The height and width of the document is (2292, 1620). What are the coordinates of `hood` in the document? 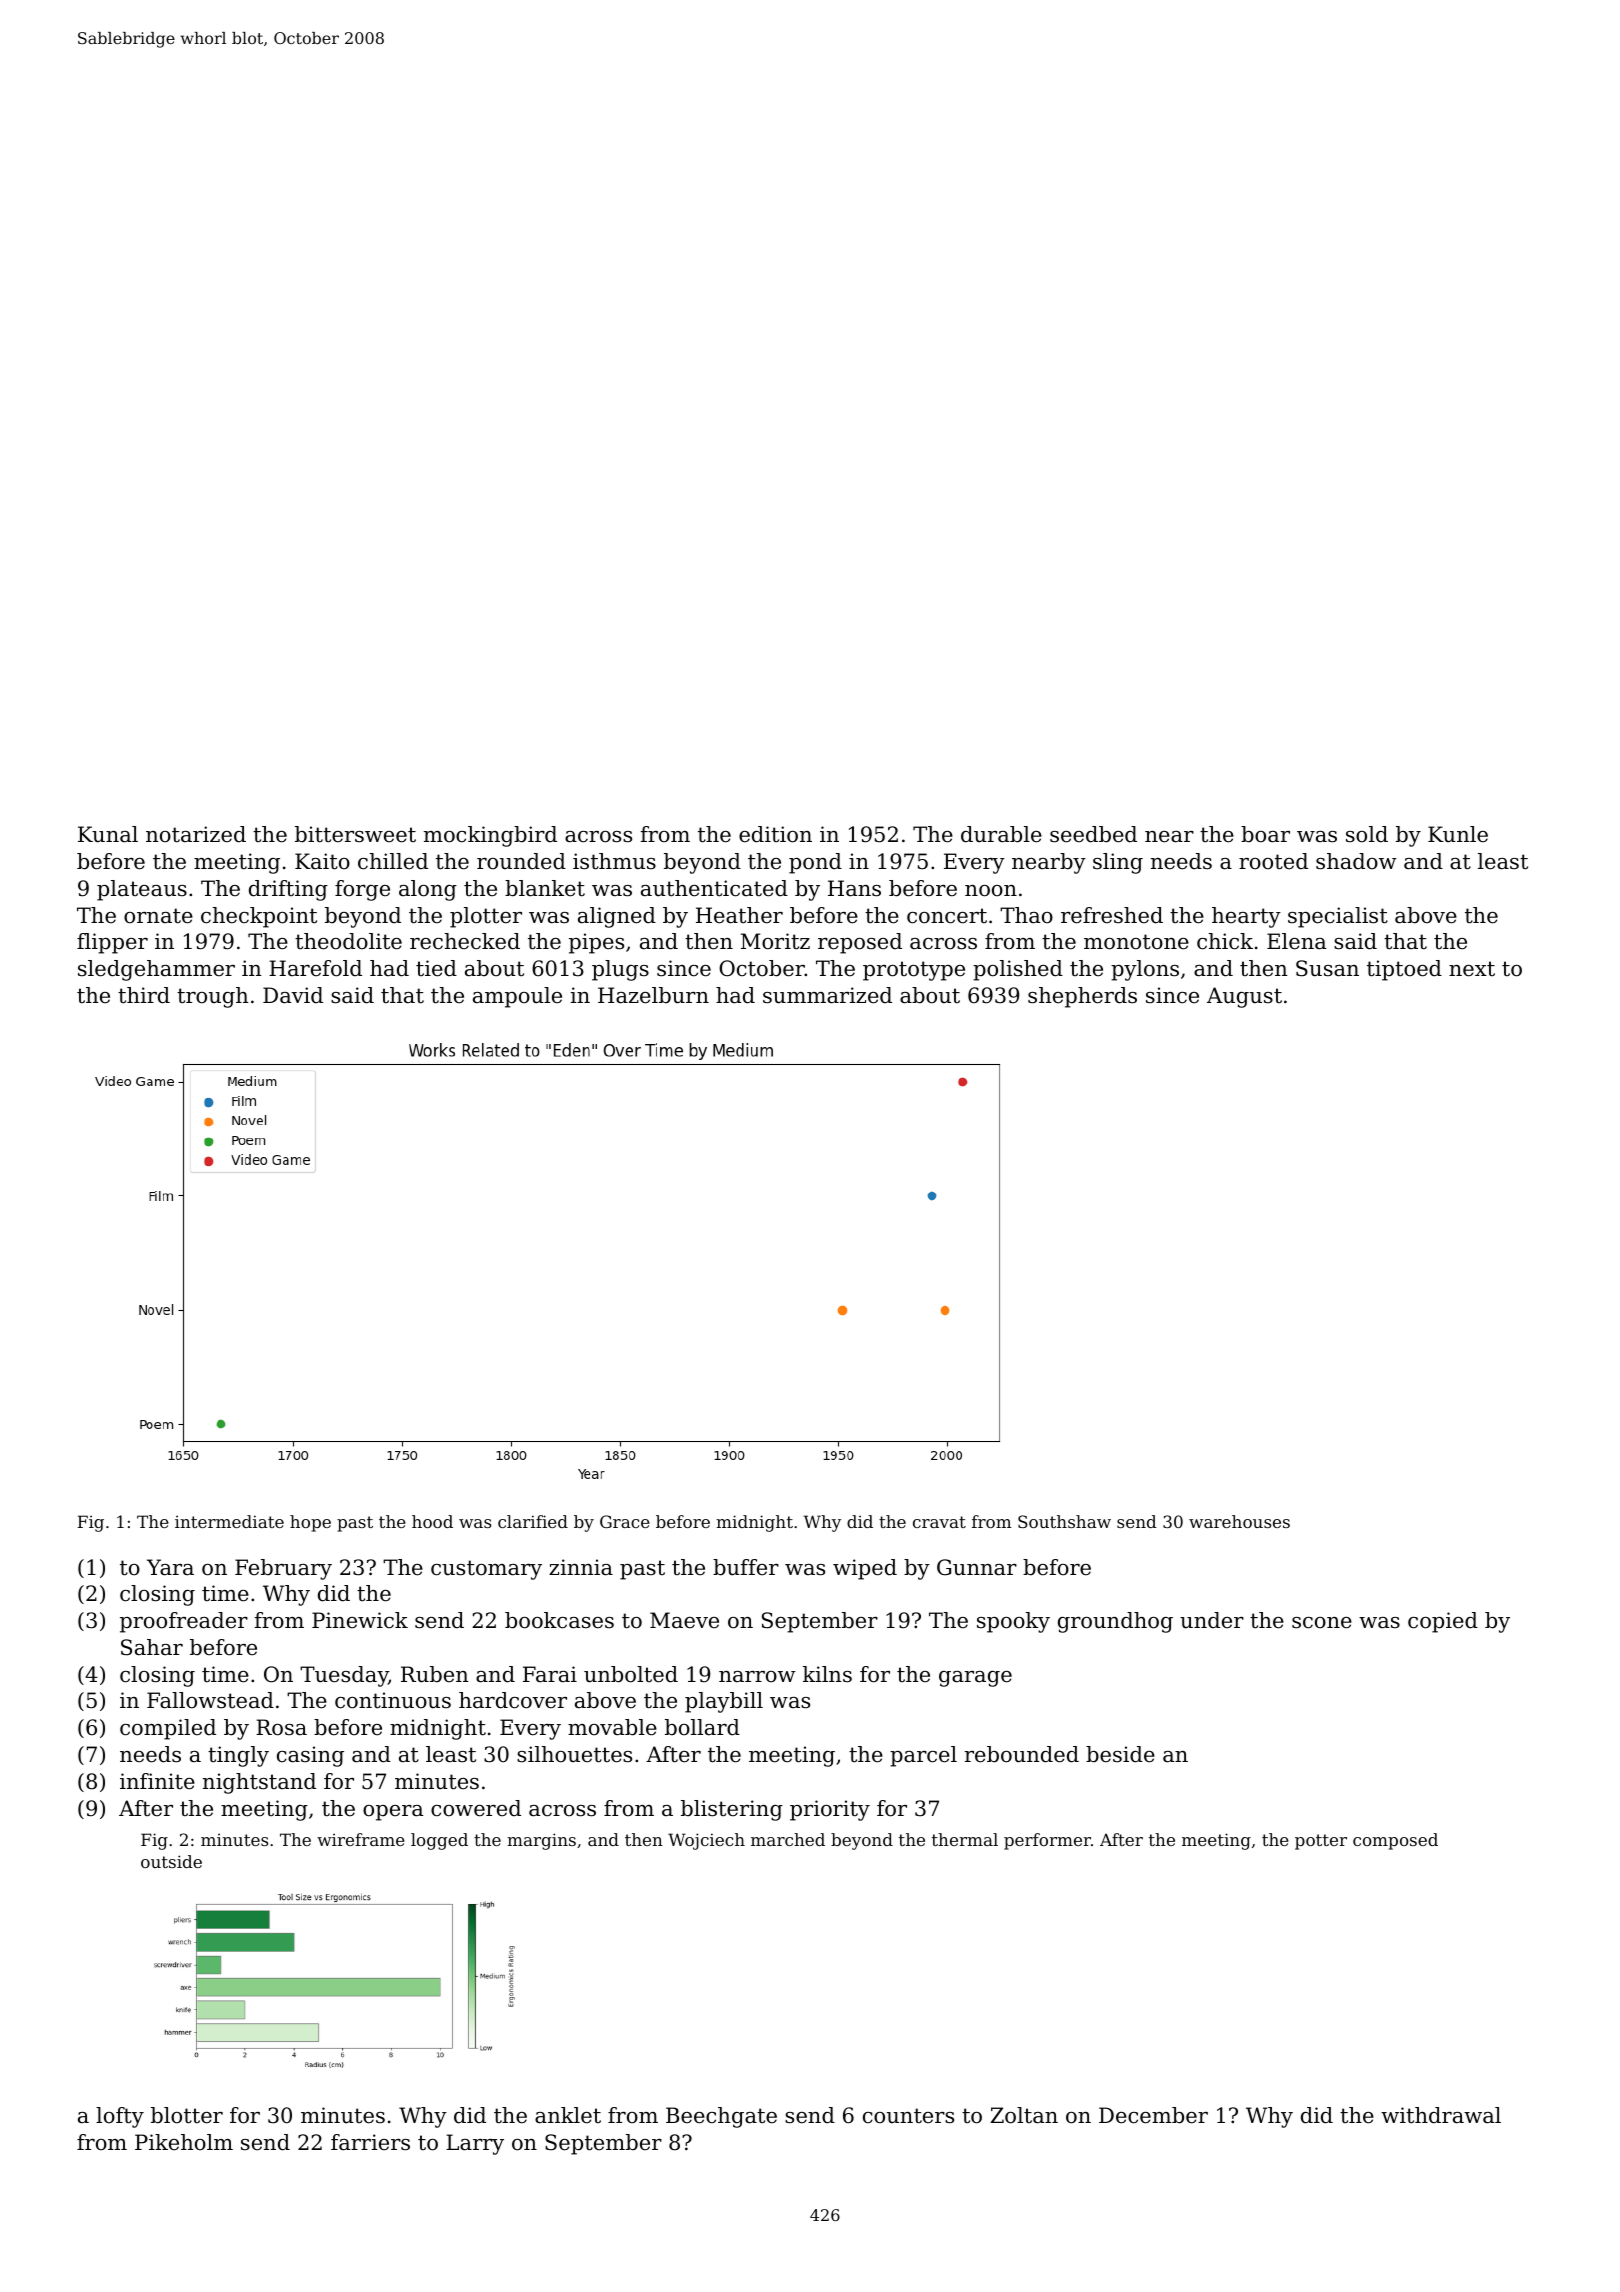 It's located at (432, 1521).
